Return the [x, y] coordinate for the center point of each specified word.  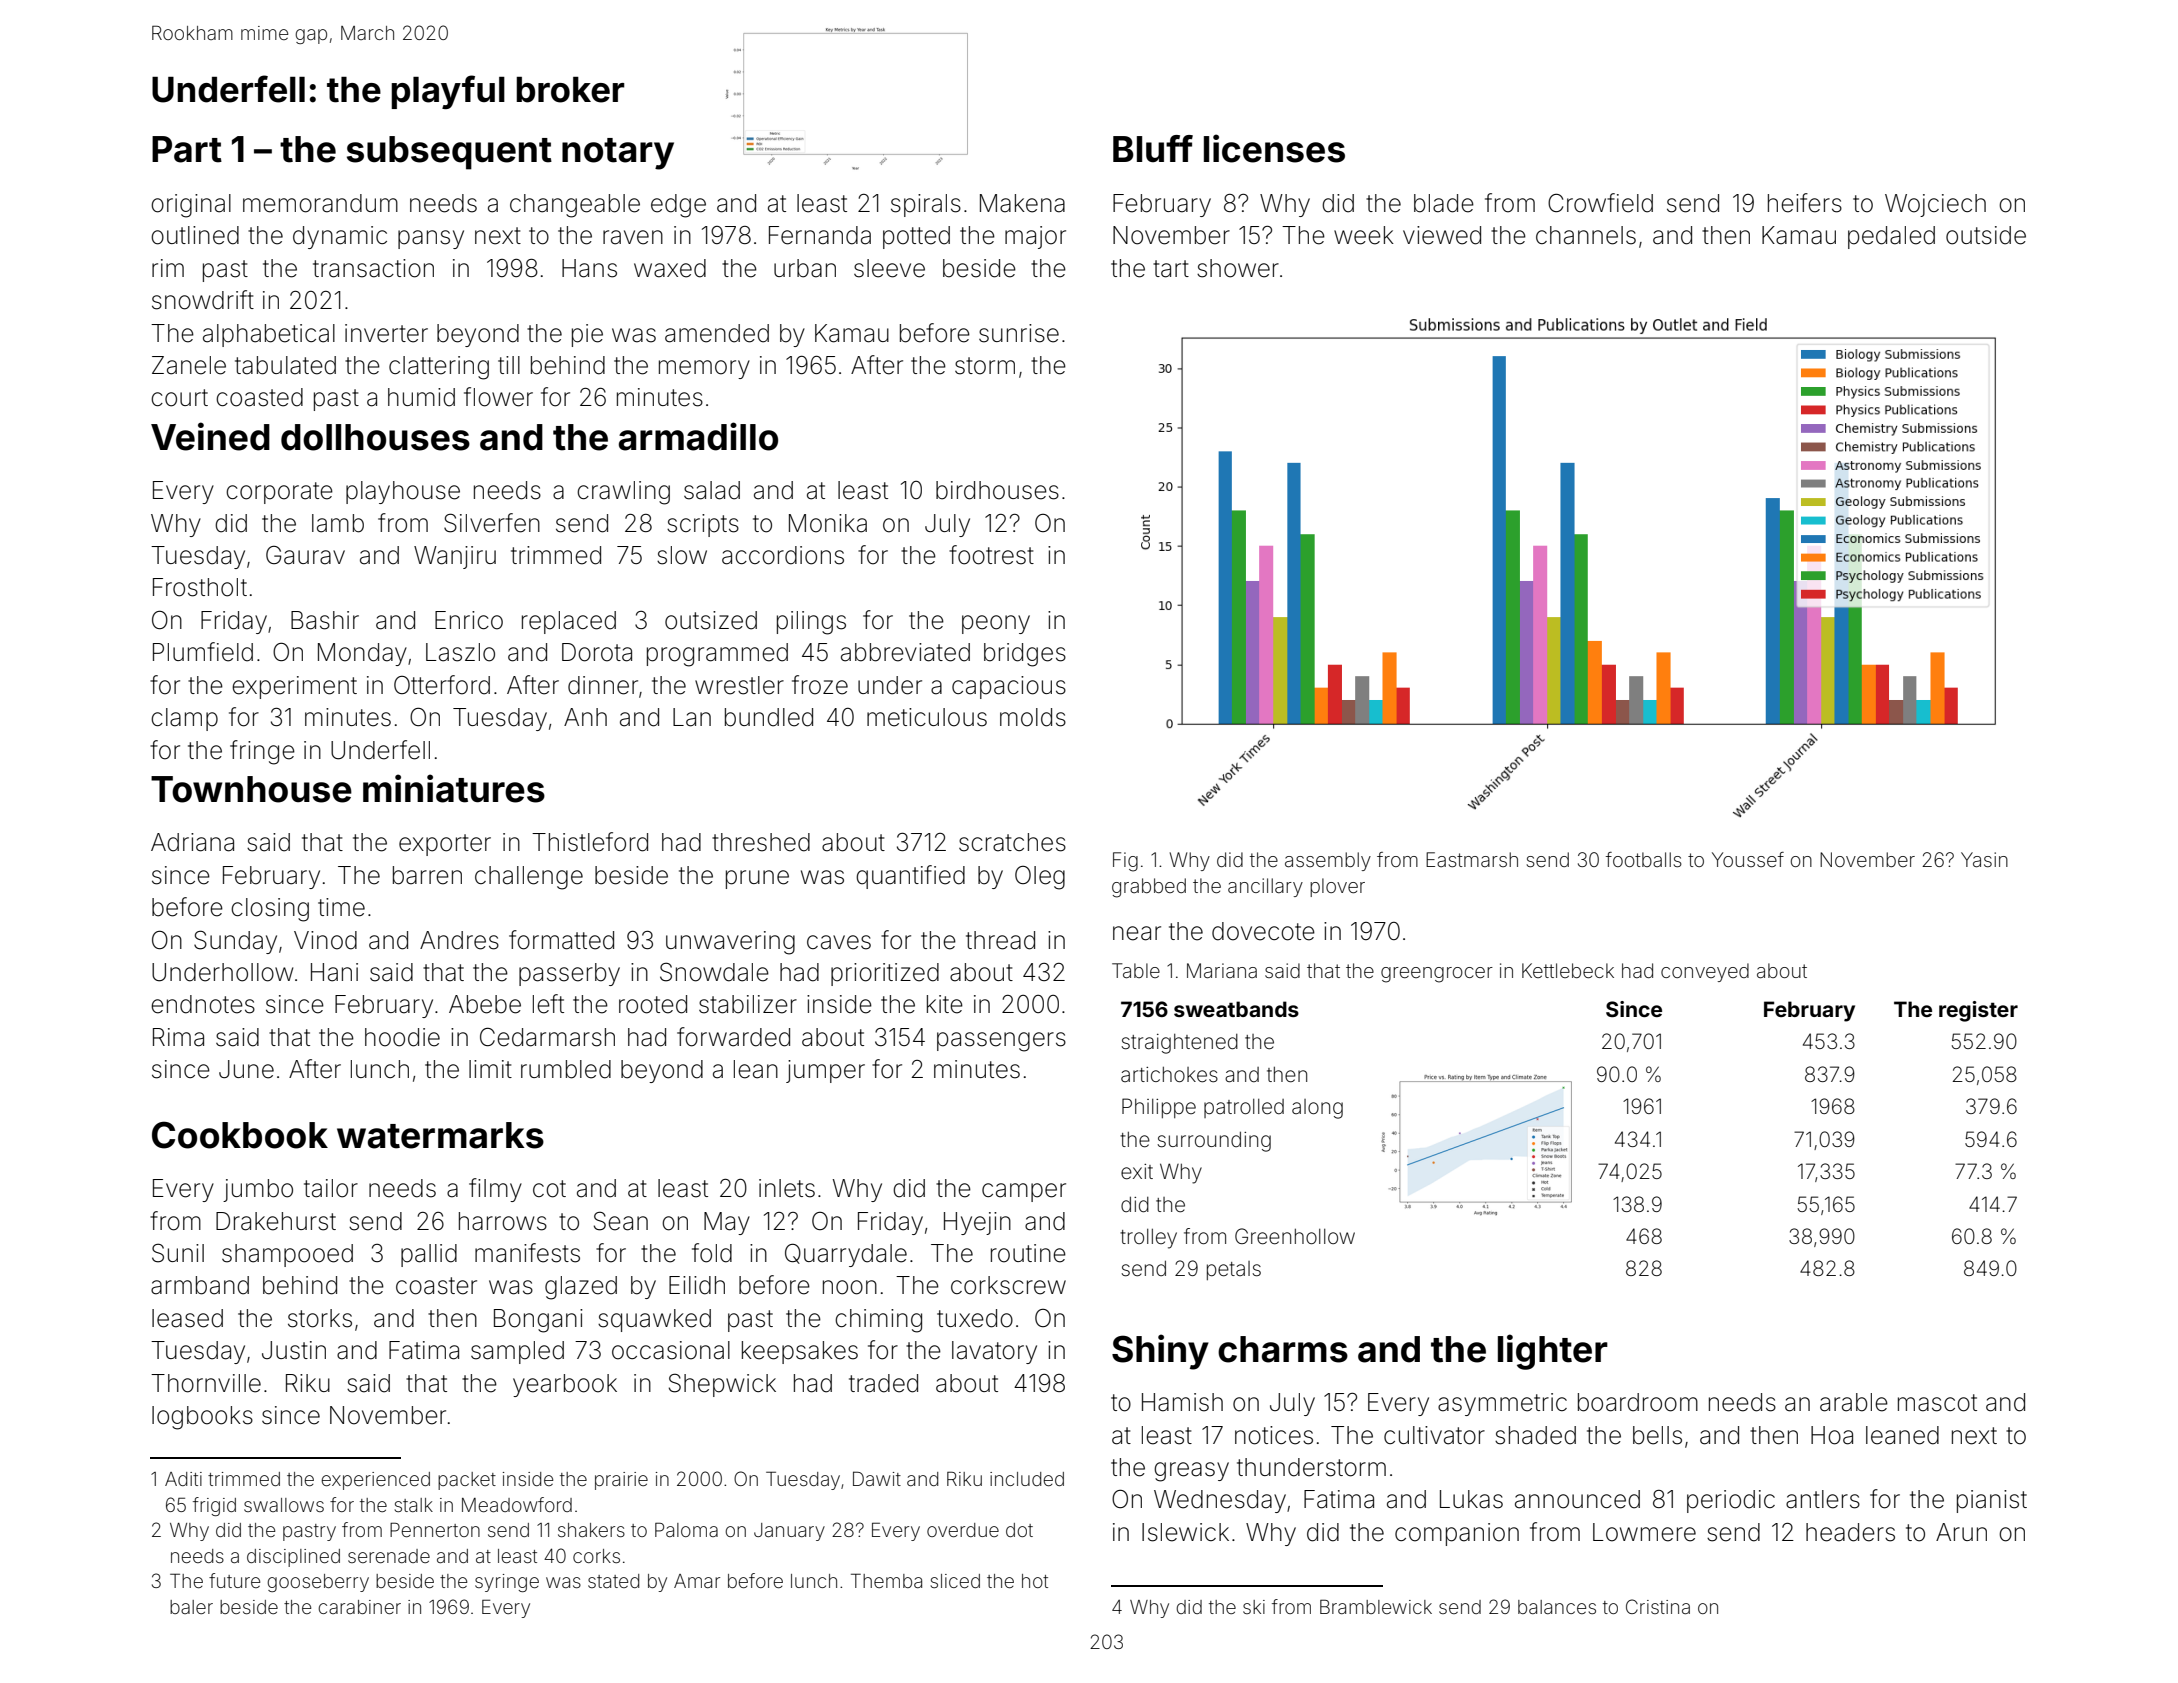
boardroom [1638, 1402]
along [1317, 1109]
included [1027, 1479]
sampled [517, 1352]
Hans [589, 268]
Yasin [1984, 859]
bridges [1025, 655]
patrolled [1244, 1108]
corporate [279, 493]
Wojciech [1935, 205]
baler [191, 1607]
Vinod [325, 940]
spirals [926, 205]
